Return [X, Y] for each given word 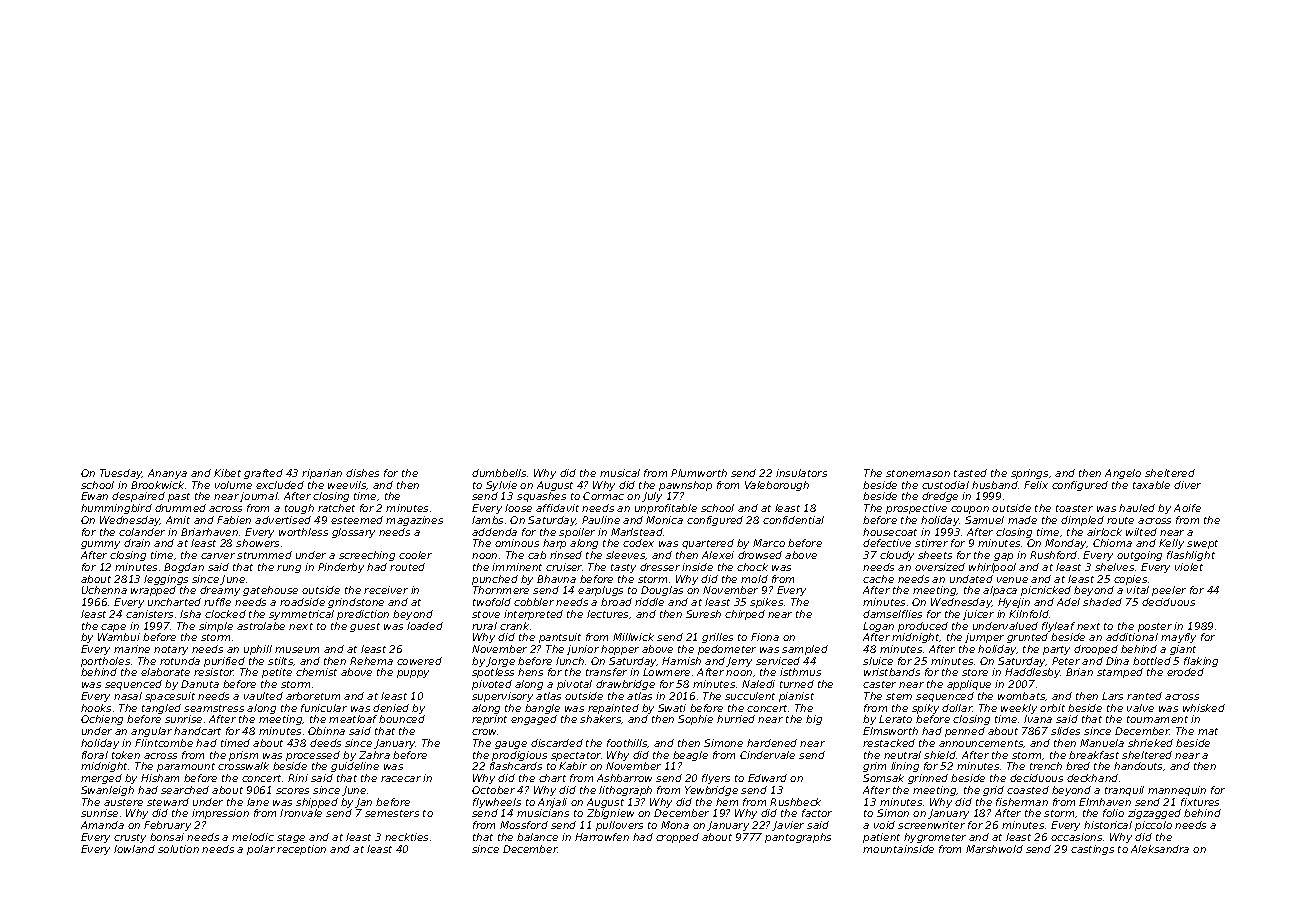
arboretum [313, 696]
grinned [928, 779]
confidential [793, 520]
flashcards [516, 766]
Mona [675, 825]
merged [101, 779]
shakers [601, 719]
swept [1202, 544]
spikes [766, 603]
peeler [1169, 591]
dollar [957, 708]
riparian [322, 474]
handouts [1138, 766]
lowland [134, 849]
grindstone [356, 603]
